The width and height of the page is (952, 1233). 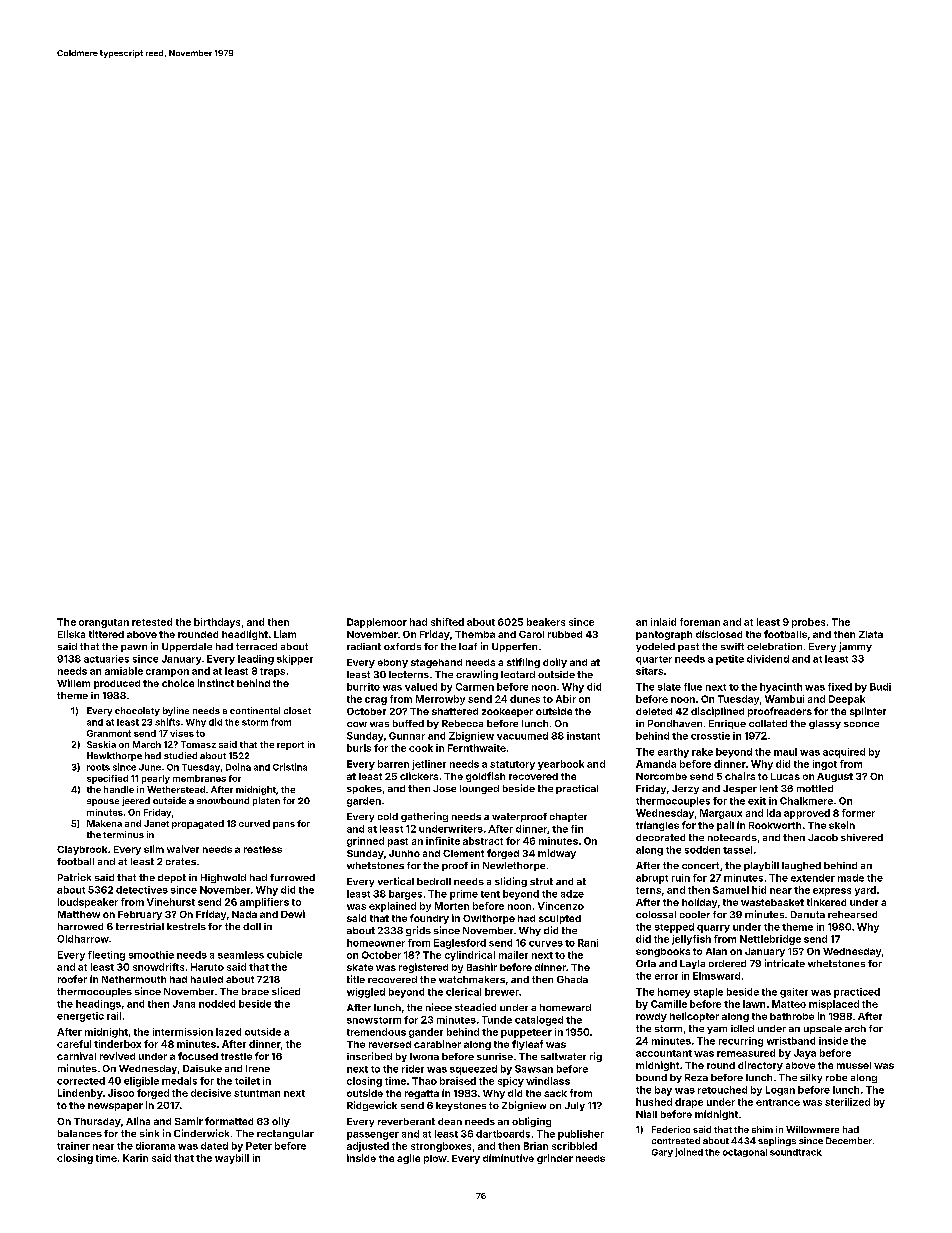 I want to click on foreman, so click(x=700, y=622).
